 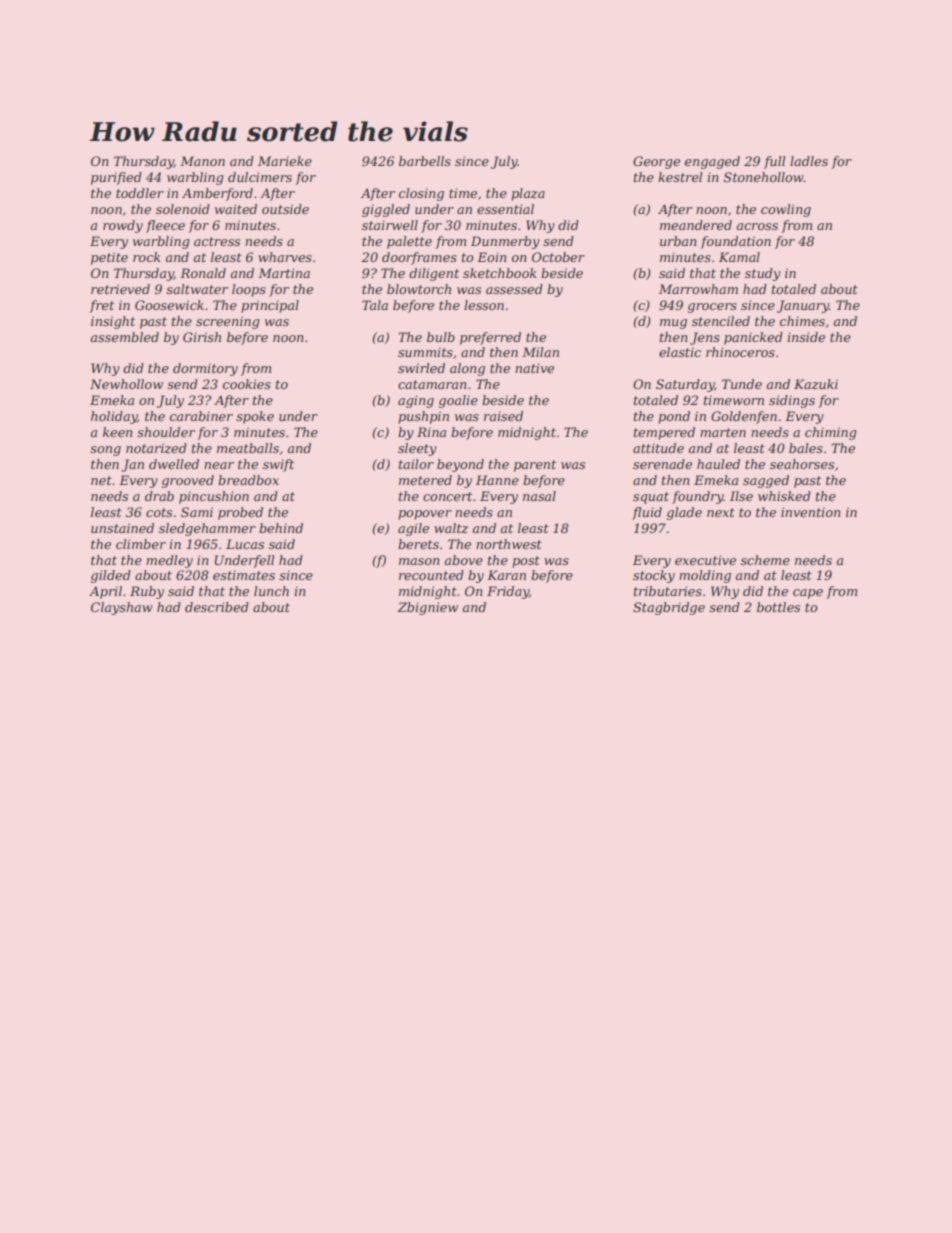 What do you see at coordinates (255, 417) in the screenshot?
I see `spoke` at bounding box center [255, 417].
